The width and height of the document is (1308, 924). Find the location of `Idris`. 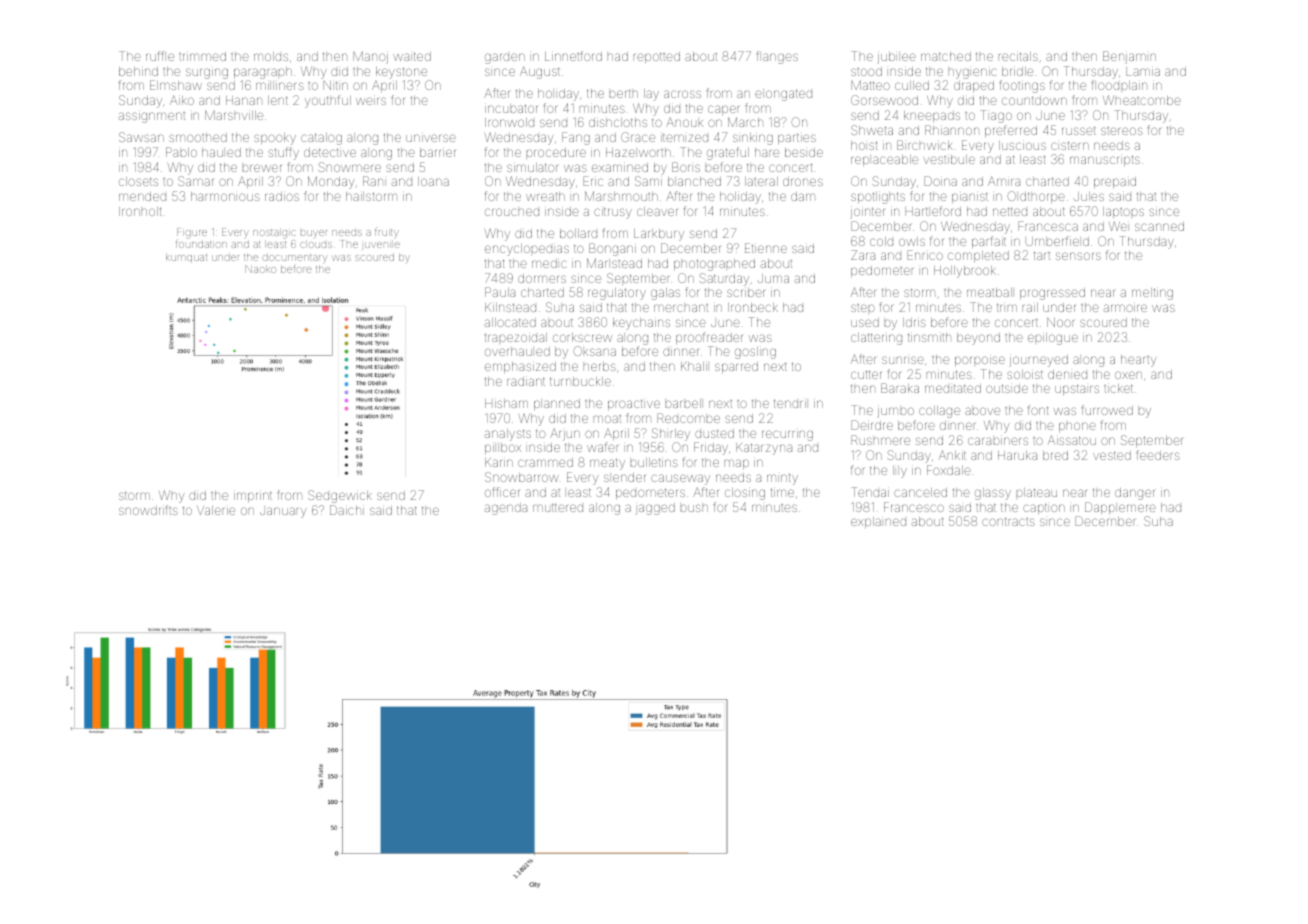

Idris is located at coordinates (914, 322).
